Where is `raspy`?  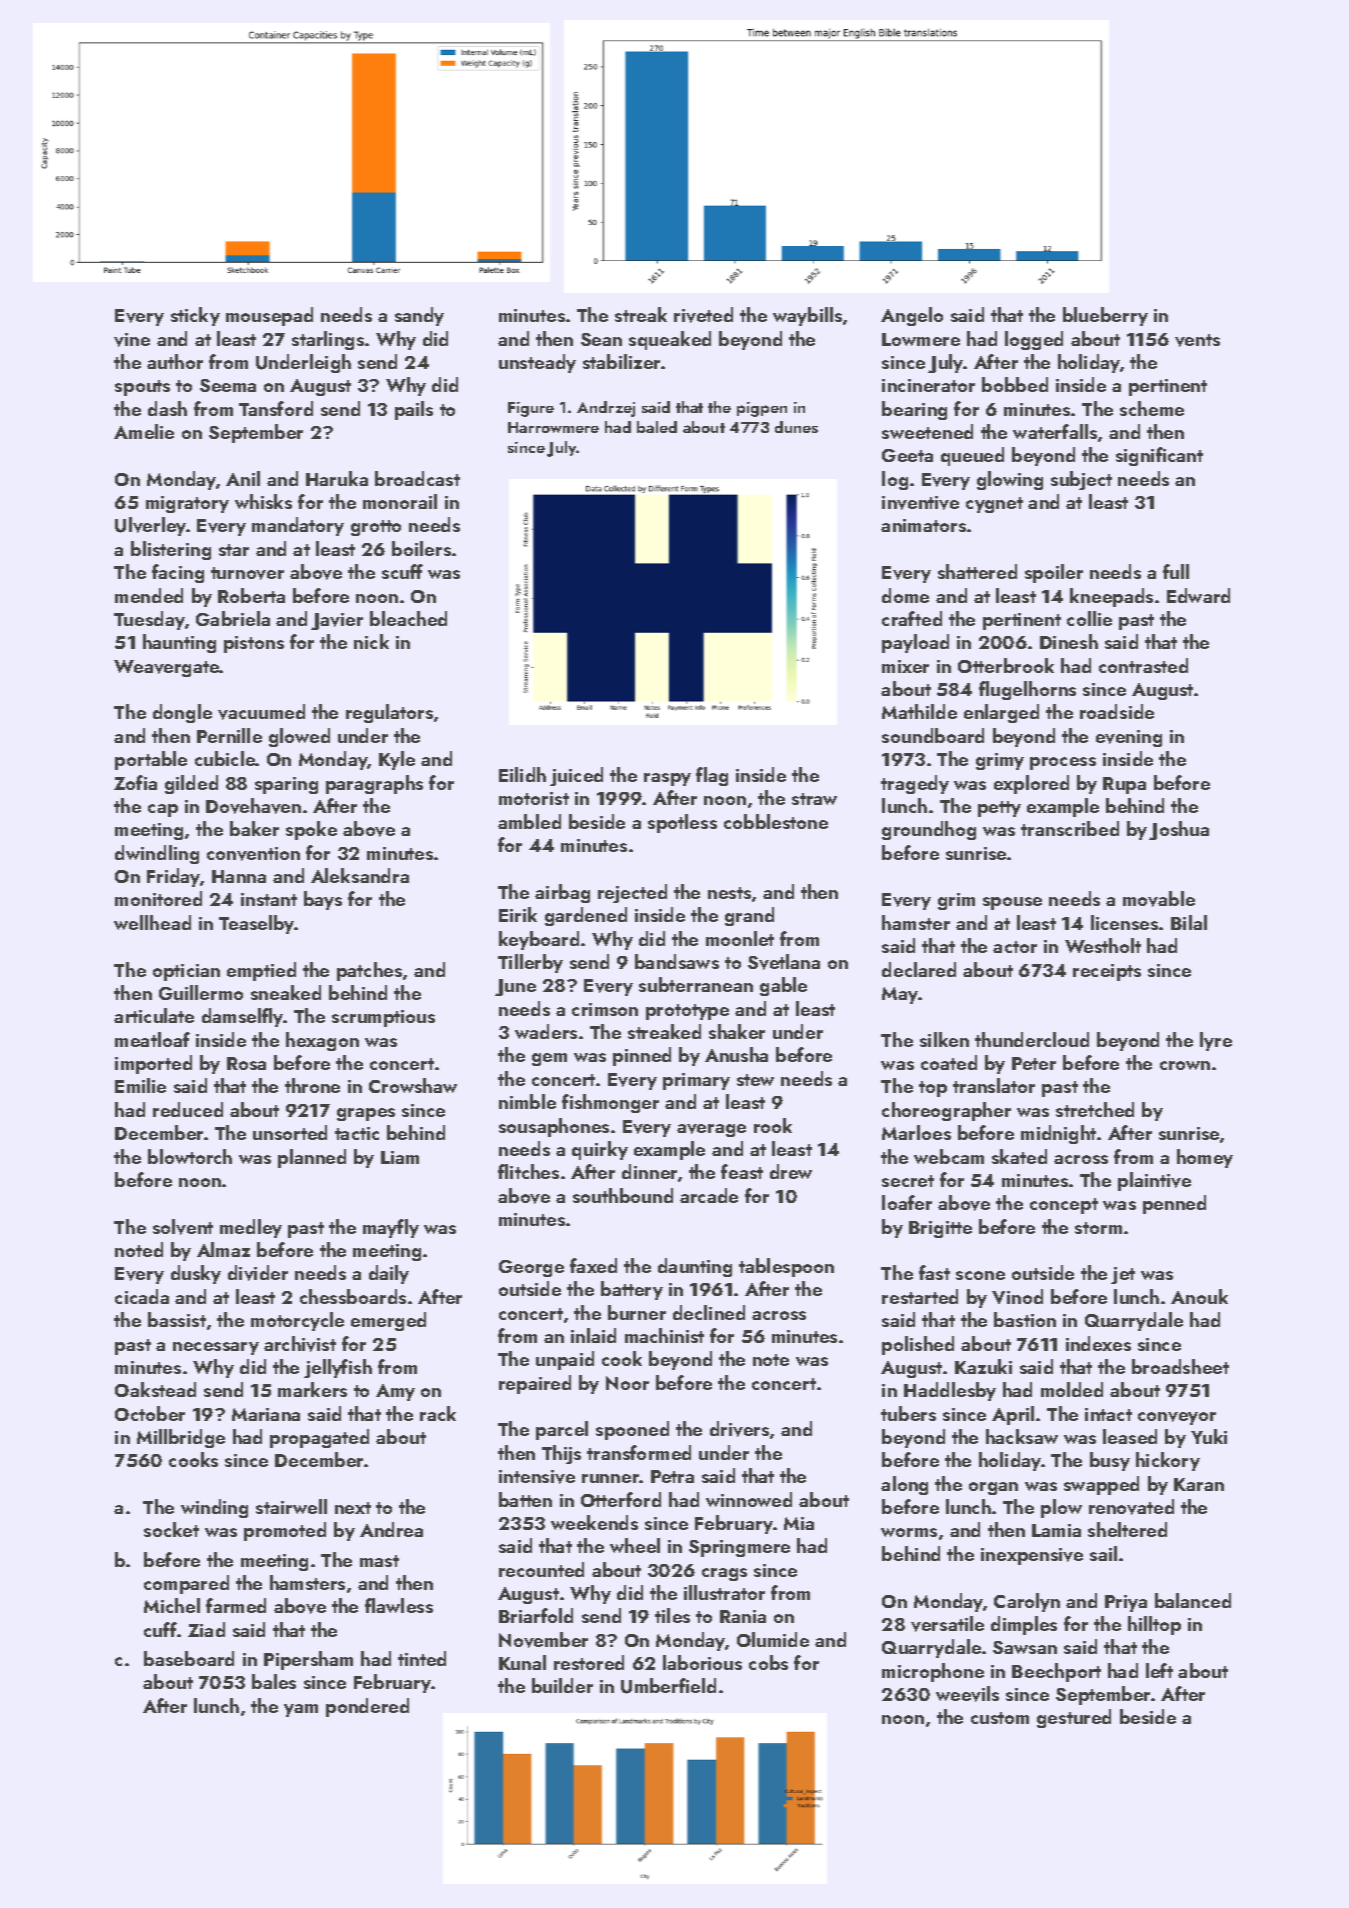 raspy is located at coordinates (667, 779).
